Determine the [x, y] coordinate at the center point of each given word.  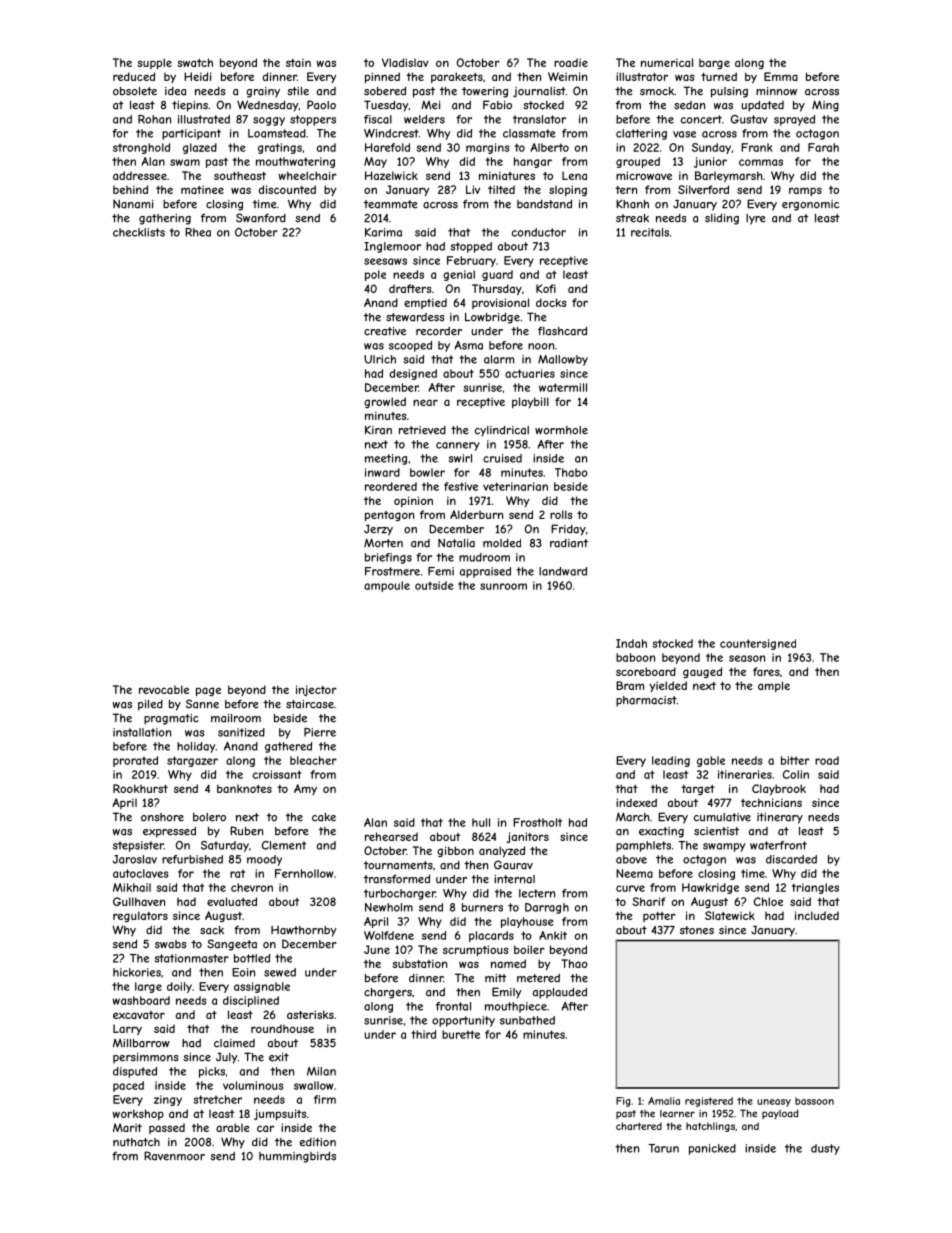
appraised [485, 572]
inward [382, 472]
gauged [702, 672]
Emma [781, 76]
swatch [195, 62]
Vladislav [405, 62]
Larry [127, 1029]
